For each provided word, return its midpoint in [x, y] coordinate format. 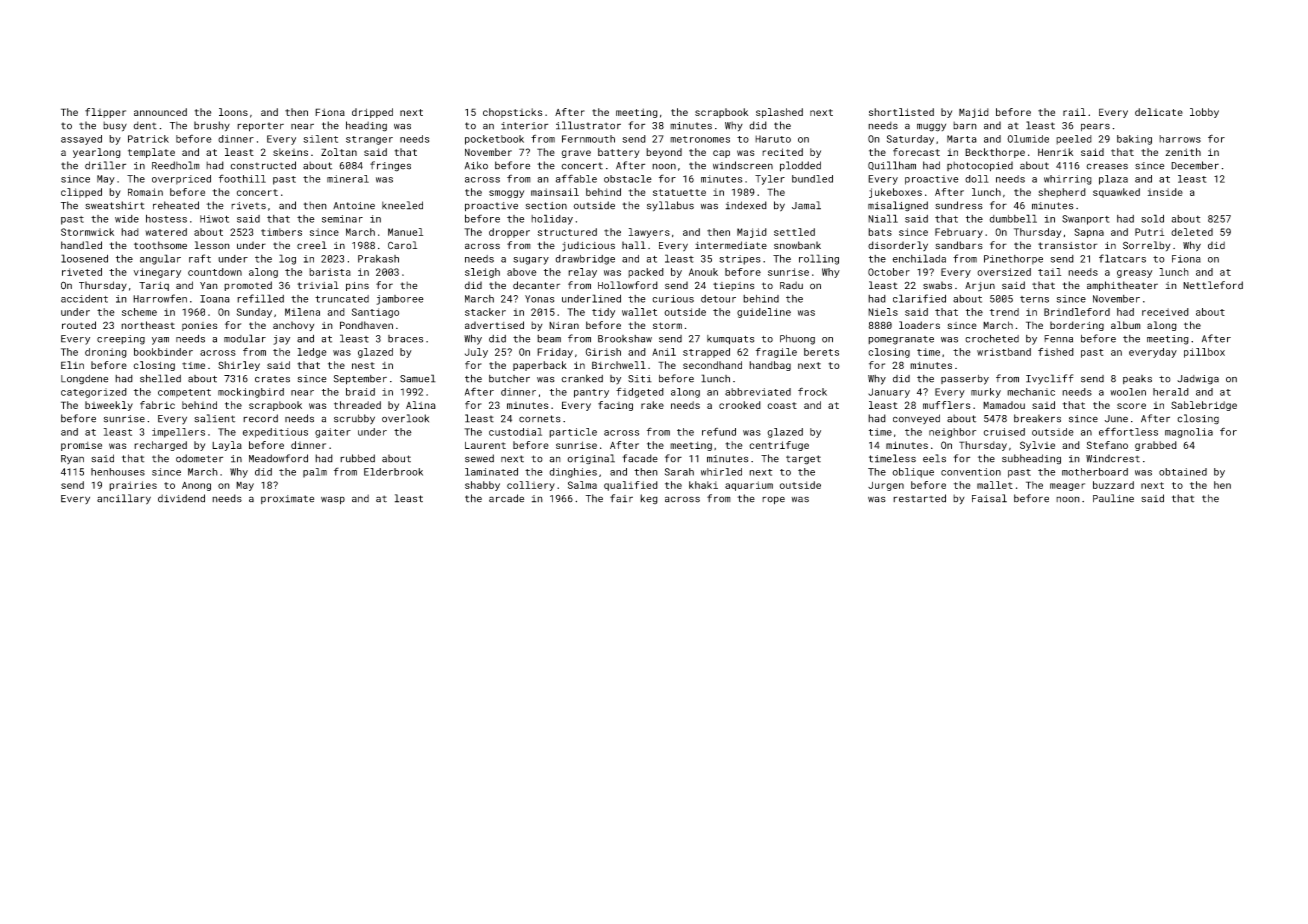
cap [721, 154]
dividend [181, 498]
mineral [348, 179]
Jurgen [886, 486]
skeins [290, 152]
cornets [540, 419]
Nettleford [1213, 285]
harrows [1180, 139]
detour [718, 299]
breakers [1037, 418]
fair [621, 498]
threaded [357, 405]
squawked [1116, 193]
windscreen [743, 165]
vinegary [157, 273]
